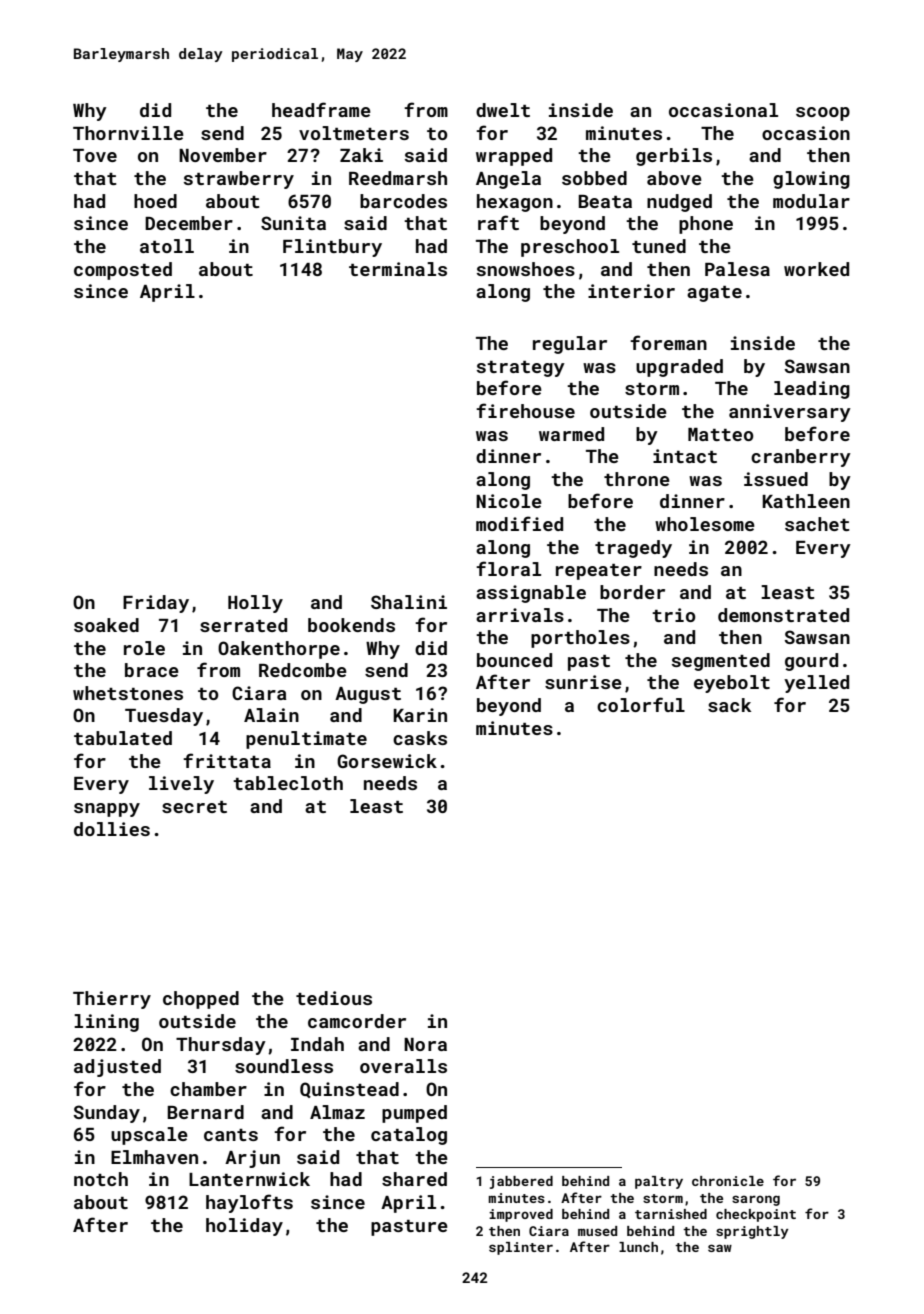 The image size is (924, 1314). What do you see at coordinates (720, 434) in the screenshot?
I see `Matteo` at bounding box center [720, 434].
